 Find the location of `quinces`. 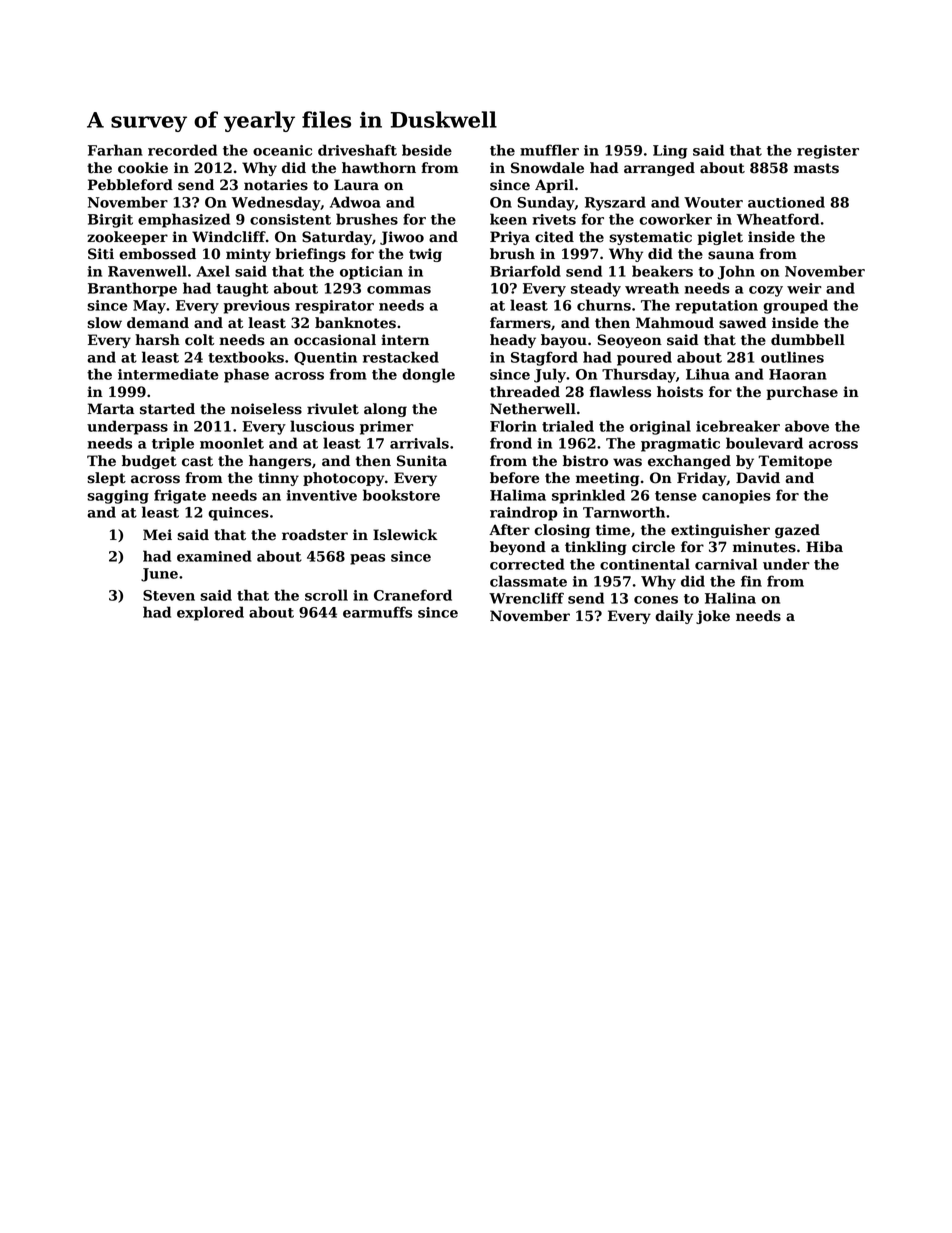

quinces is located at coordinates (238, 514).
